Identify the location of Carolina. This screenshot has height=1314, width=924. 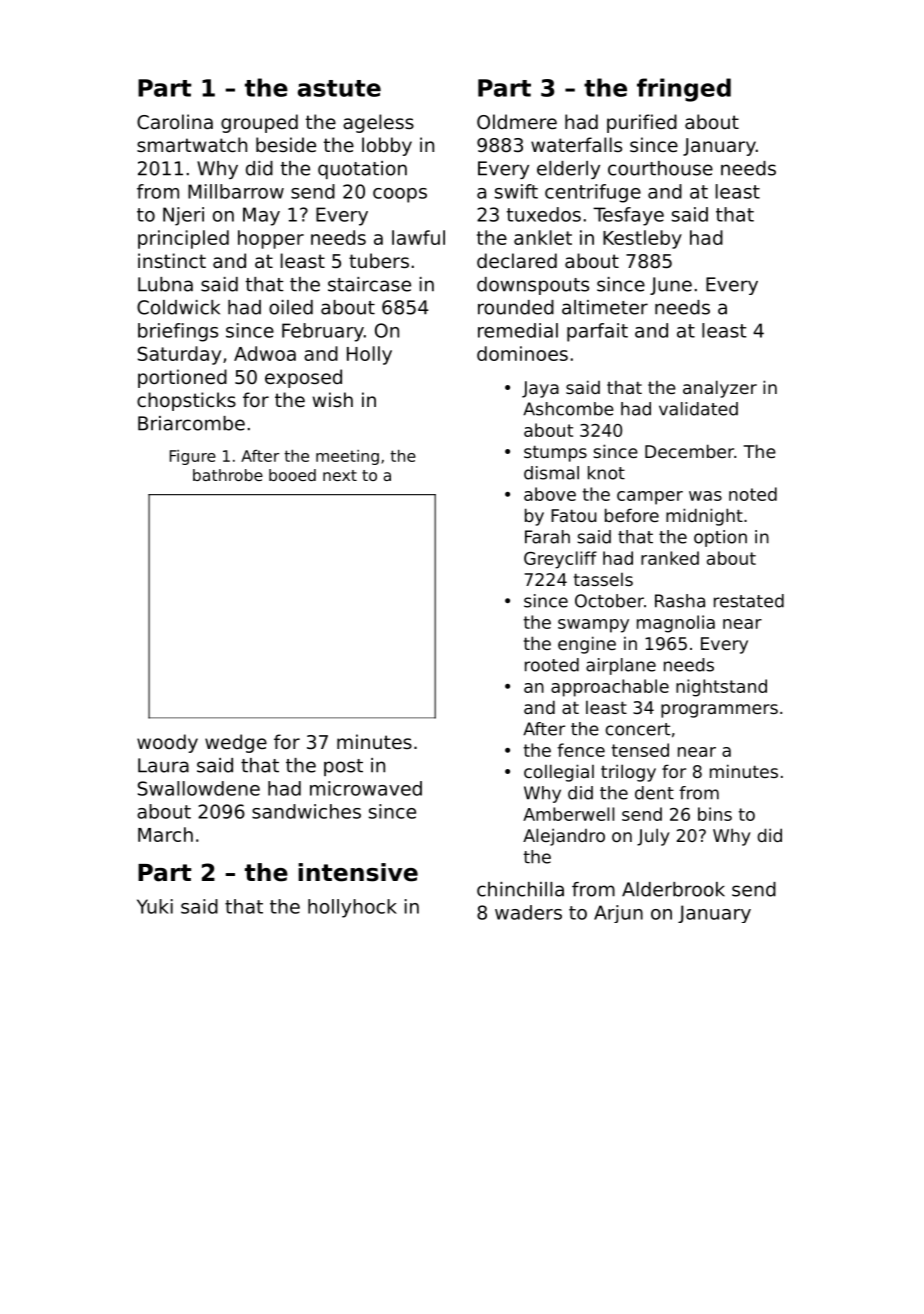
(175, 121).
